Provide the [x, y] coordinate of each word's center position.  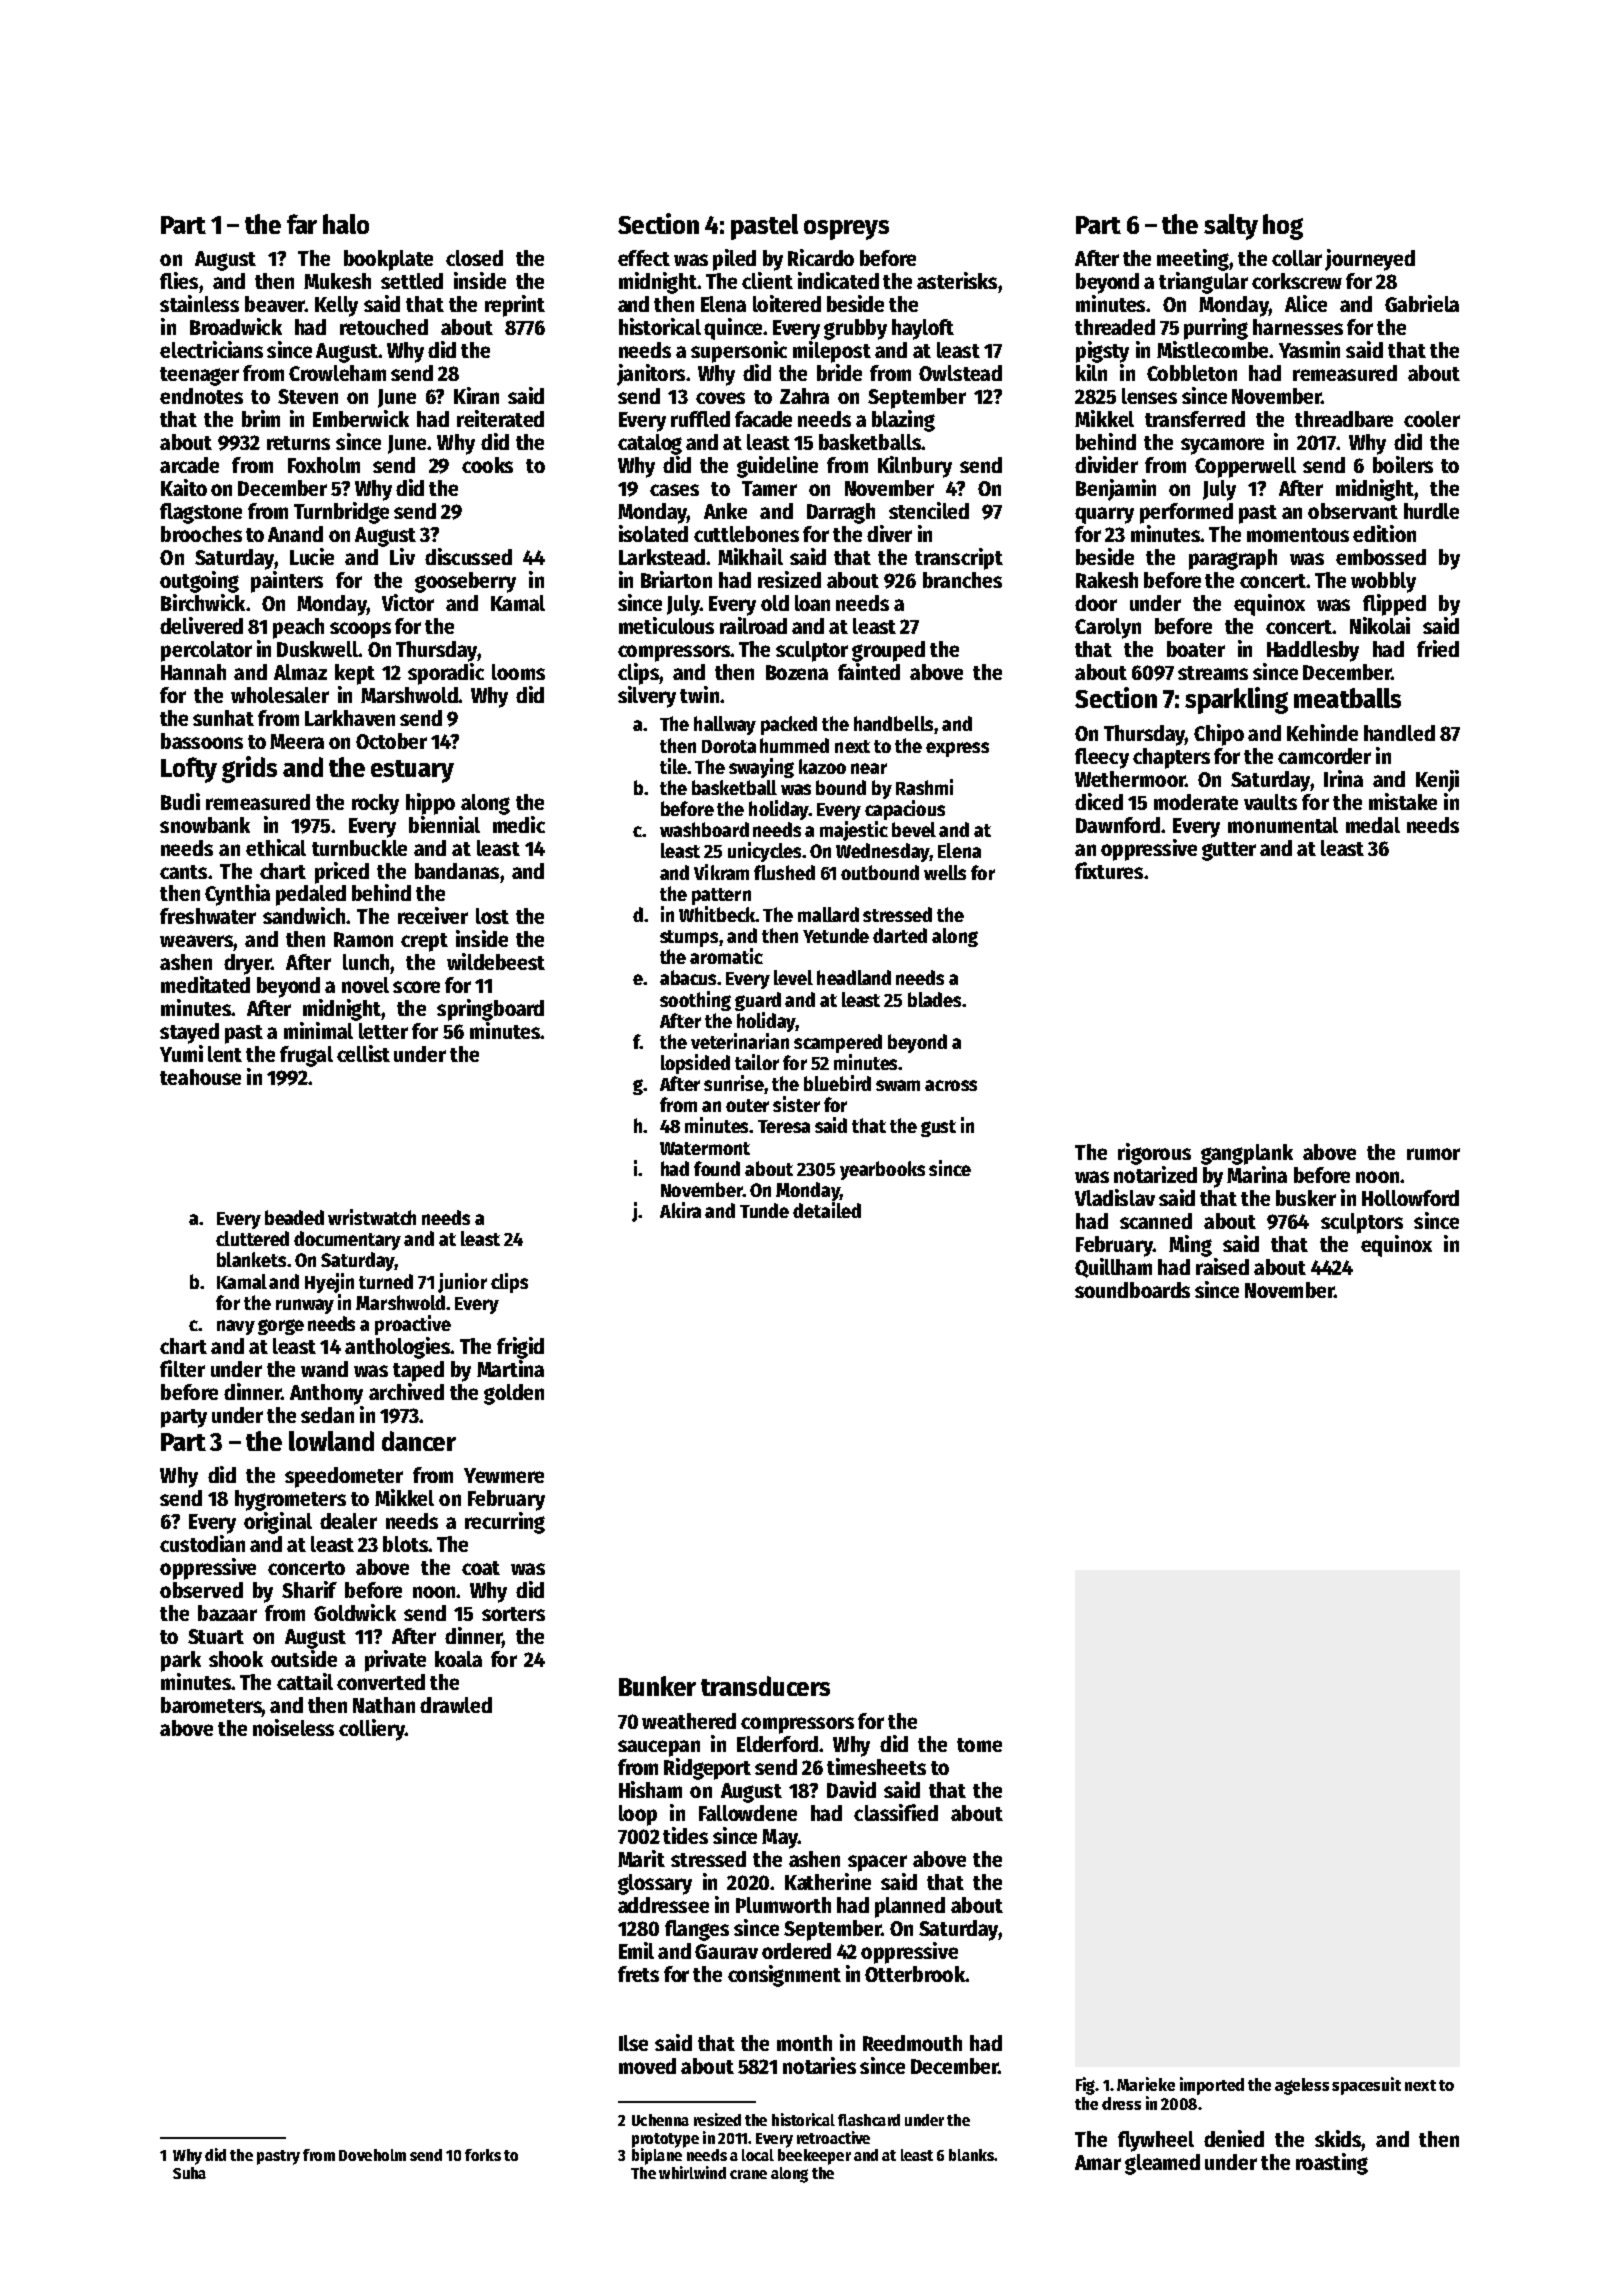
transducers [765, 1686]
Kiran [476, 395]
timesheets [876, 1766]
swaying [761, 768]
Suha [189, 2173]
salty [1231, 227]
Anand [295, 534]
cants [183, 872]
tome [979, 1745]
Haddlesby [1313, 651]
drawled [456, 1705]
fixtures [1109, 870]
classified [896, 1812]
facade [763, 419]
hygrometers [290, 1500]
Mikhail [750, 556]
